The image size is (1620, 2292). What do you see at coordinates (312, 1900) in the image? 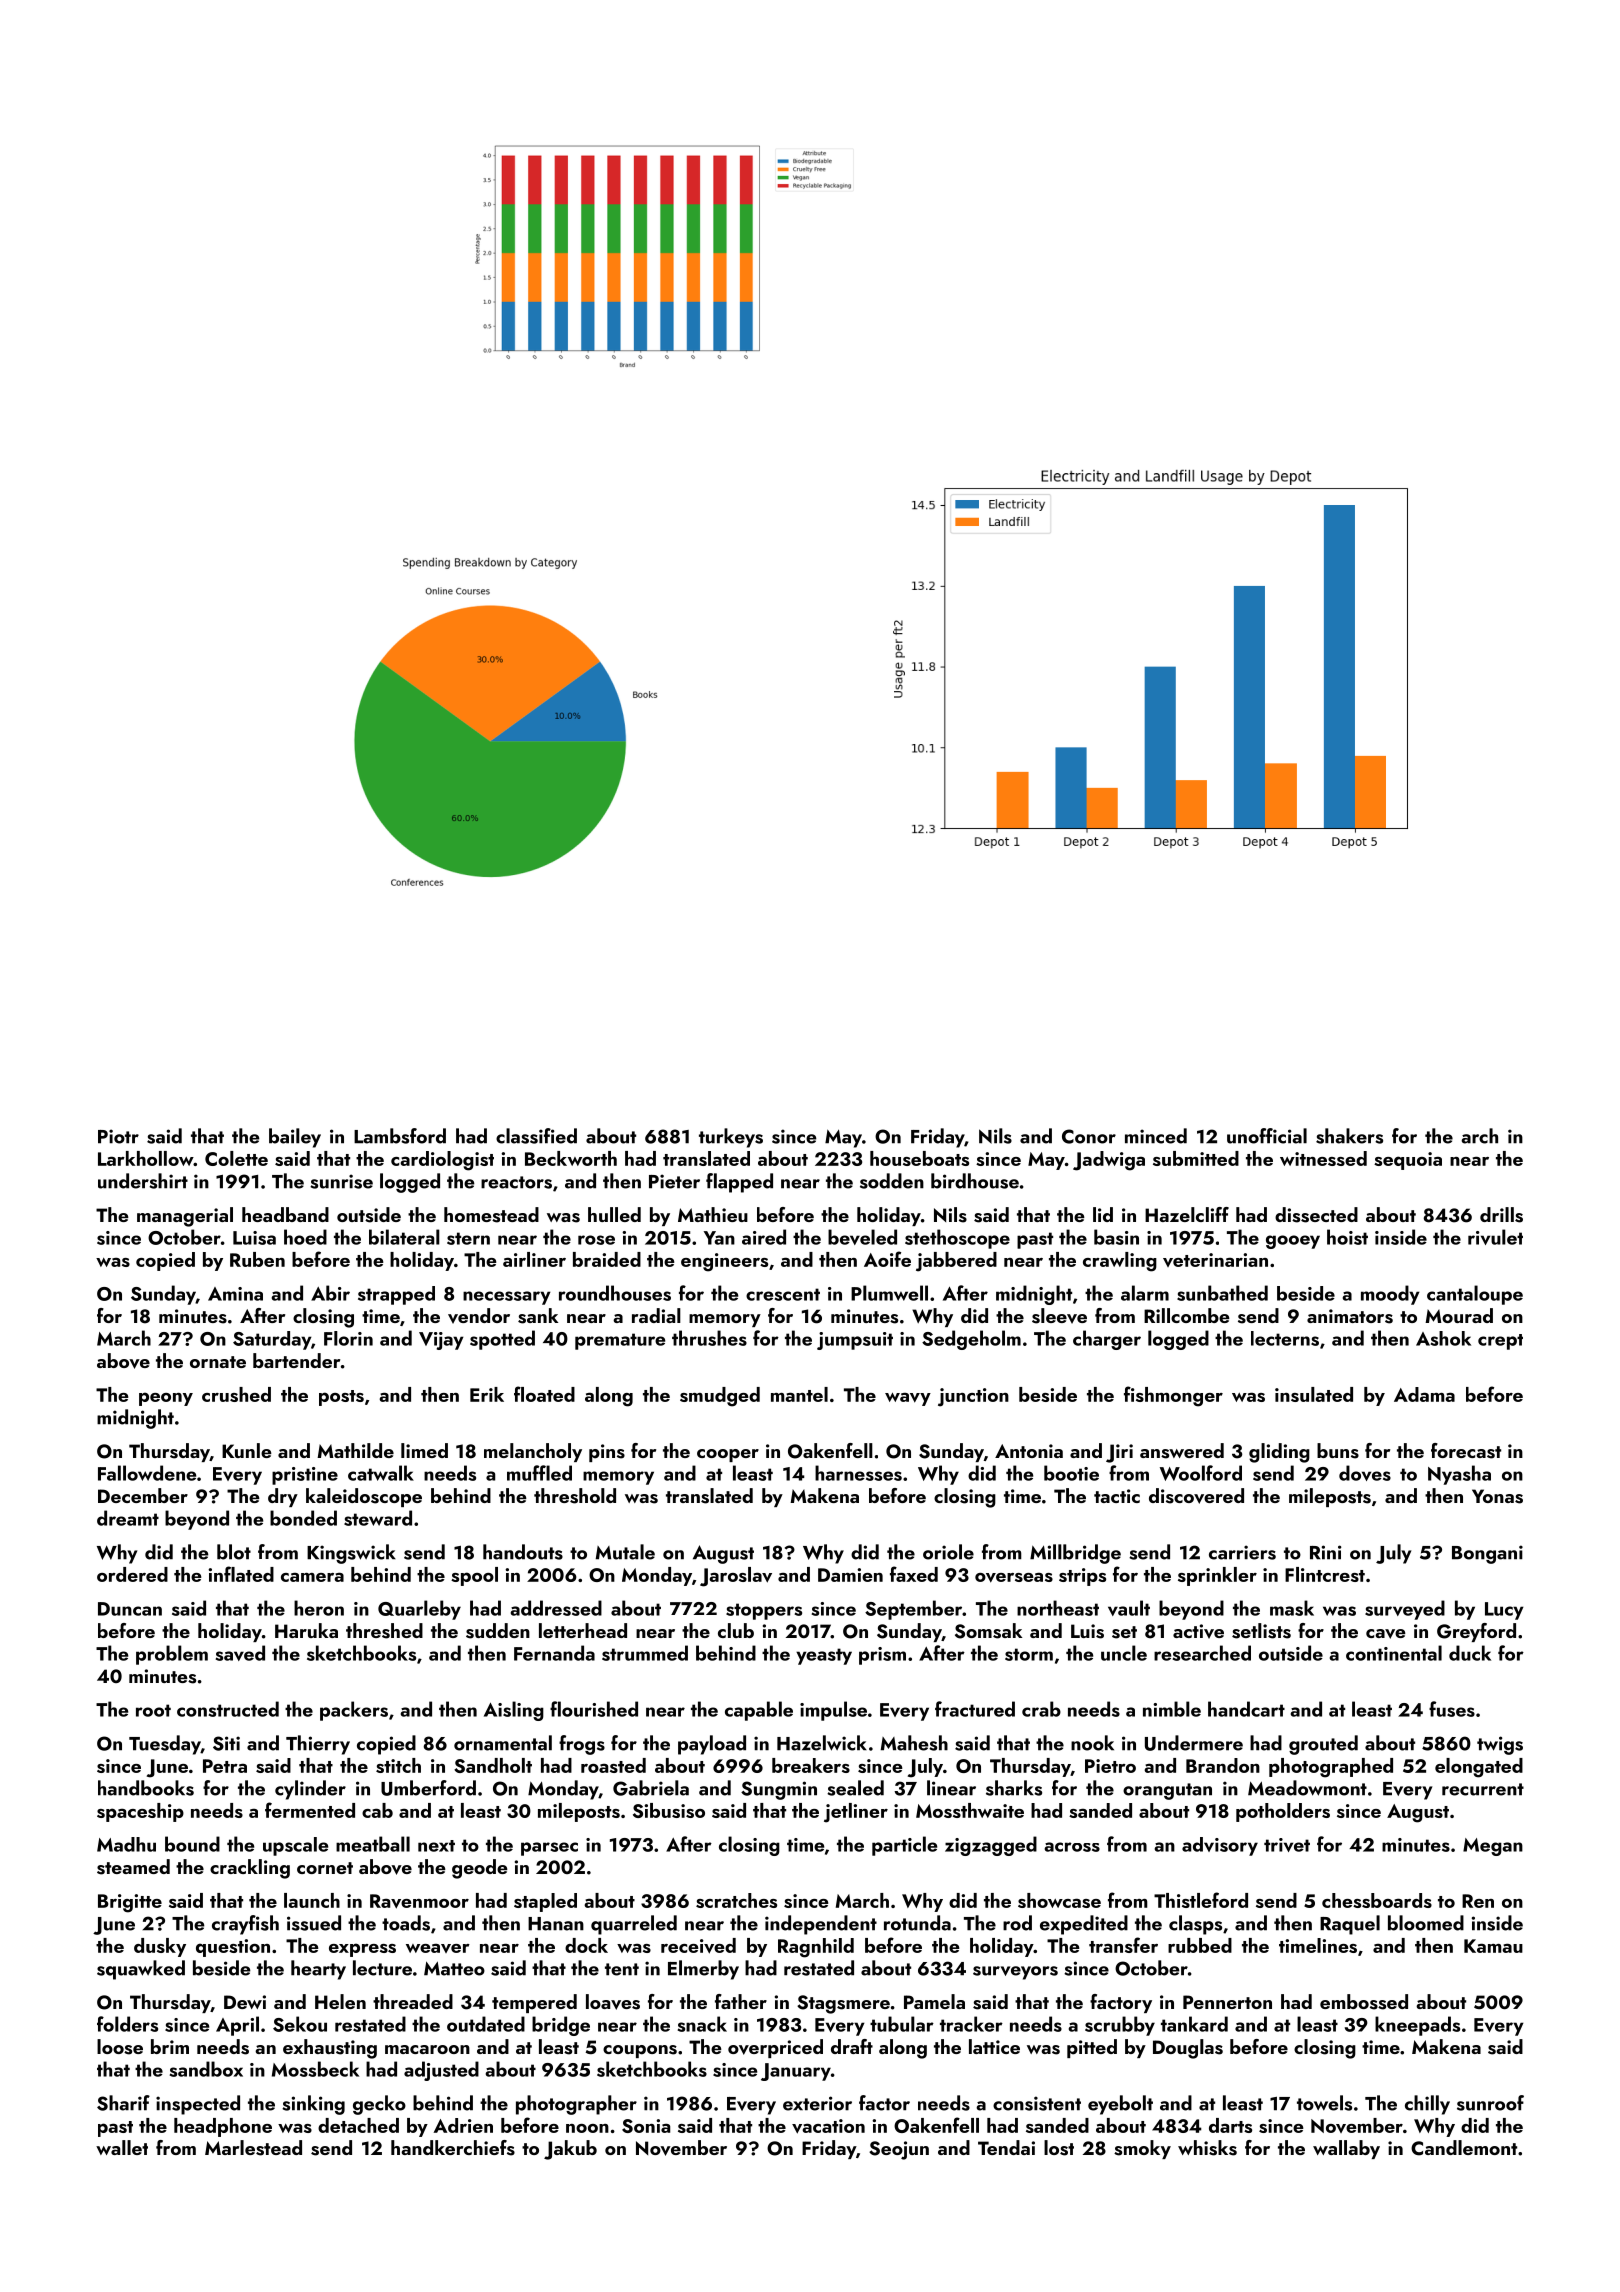
I see `launch` at bounding box center [312, 1900].
